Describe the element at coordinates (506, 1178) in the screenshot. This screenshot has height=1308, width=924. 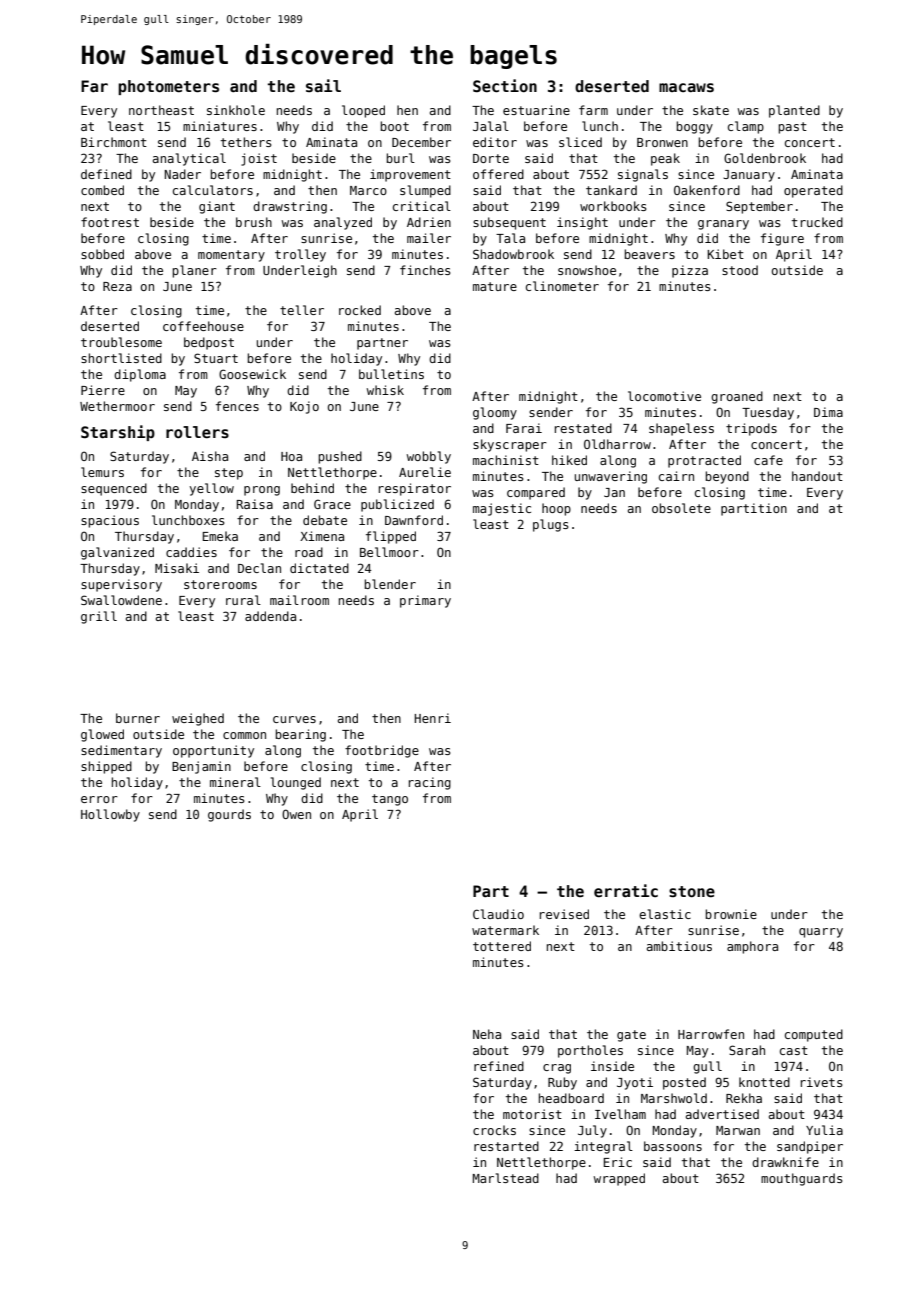
I see `Marlstead` at that location.
